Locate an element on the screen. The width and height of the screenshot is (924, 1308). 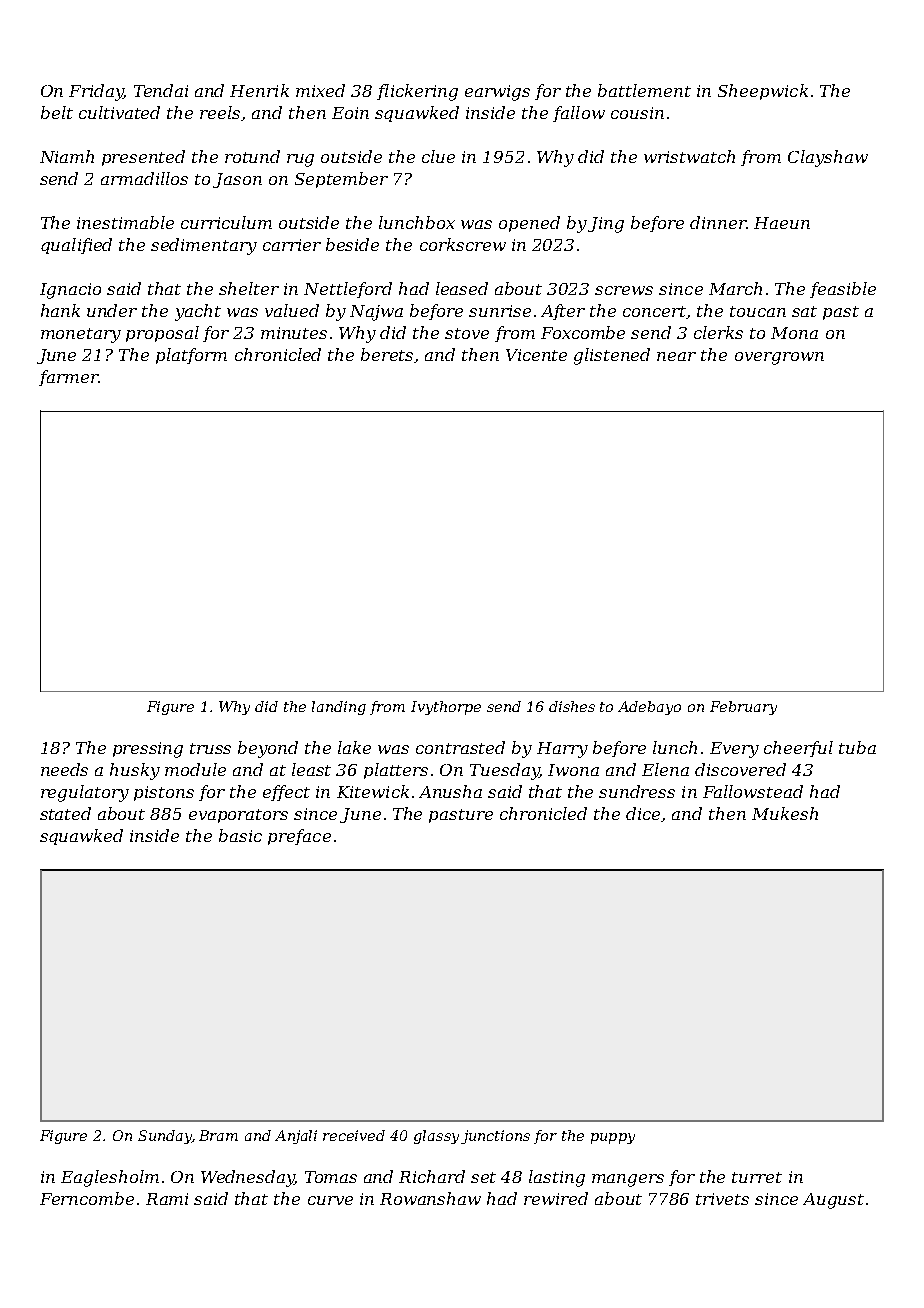
Sunday is located at coordinates (165, 1137).
